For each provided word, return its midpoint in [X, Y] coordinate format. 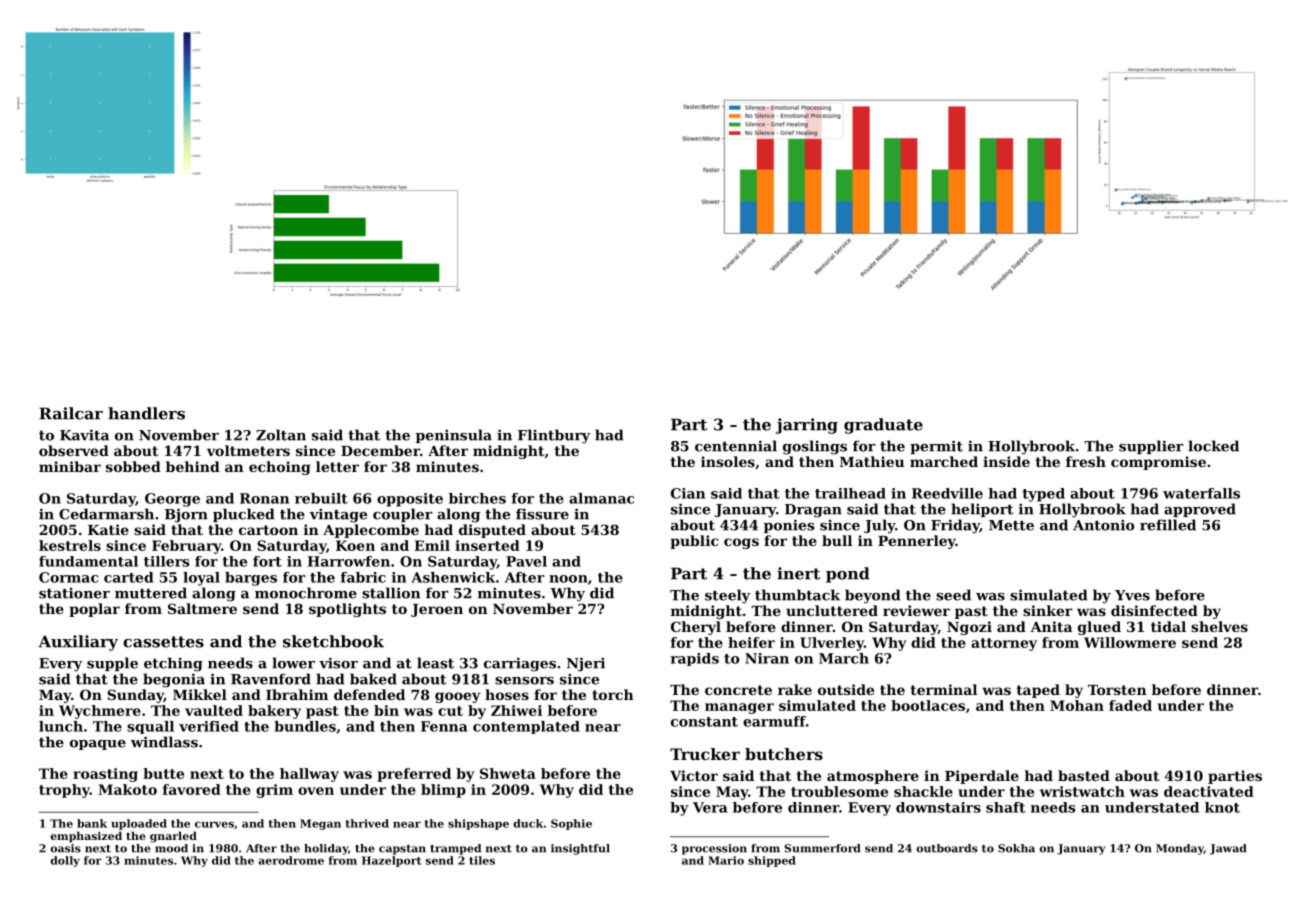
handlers [146, 413]
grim [274, 791]
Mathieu [872, 461]
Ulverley [832, 644]
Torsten [1117, 690]
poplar [94, 610]
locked [1213, 446]
